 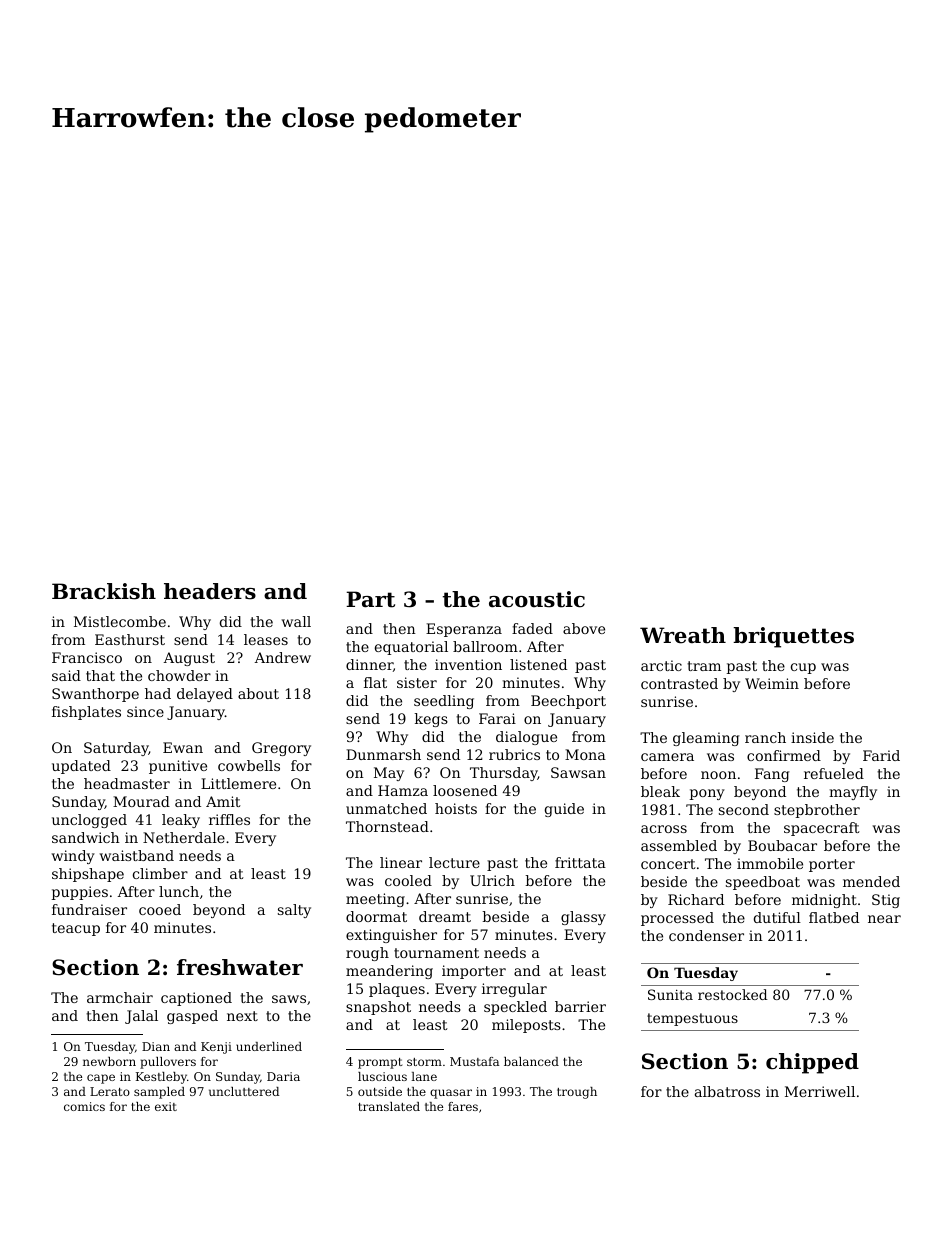 What do you see at coordinates (537, 599) in the image?
I see `acoustic` at bounding box center [537, 599].
